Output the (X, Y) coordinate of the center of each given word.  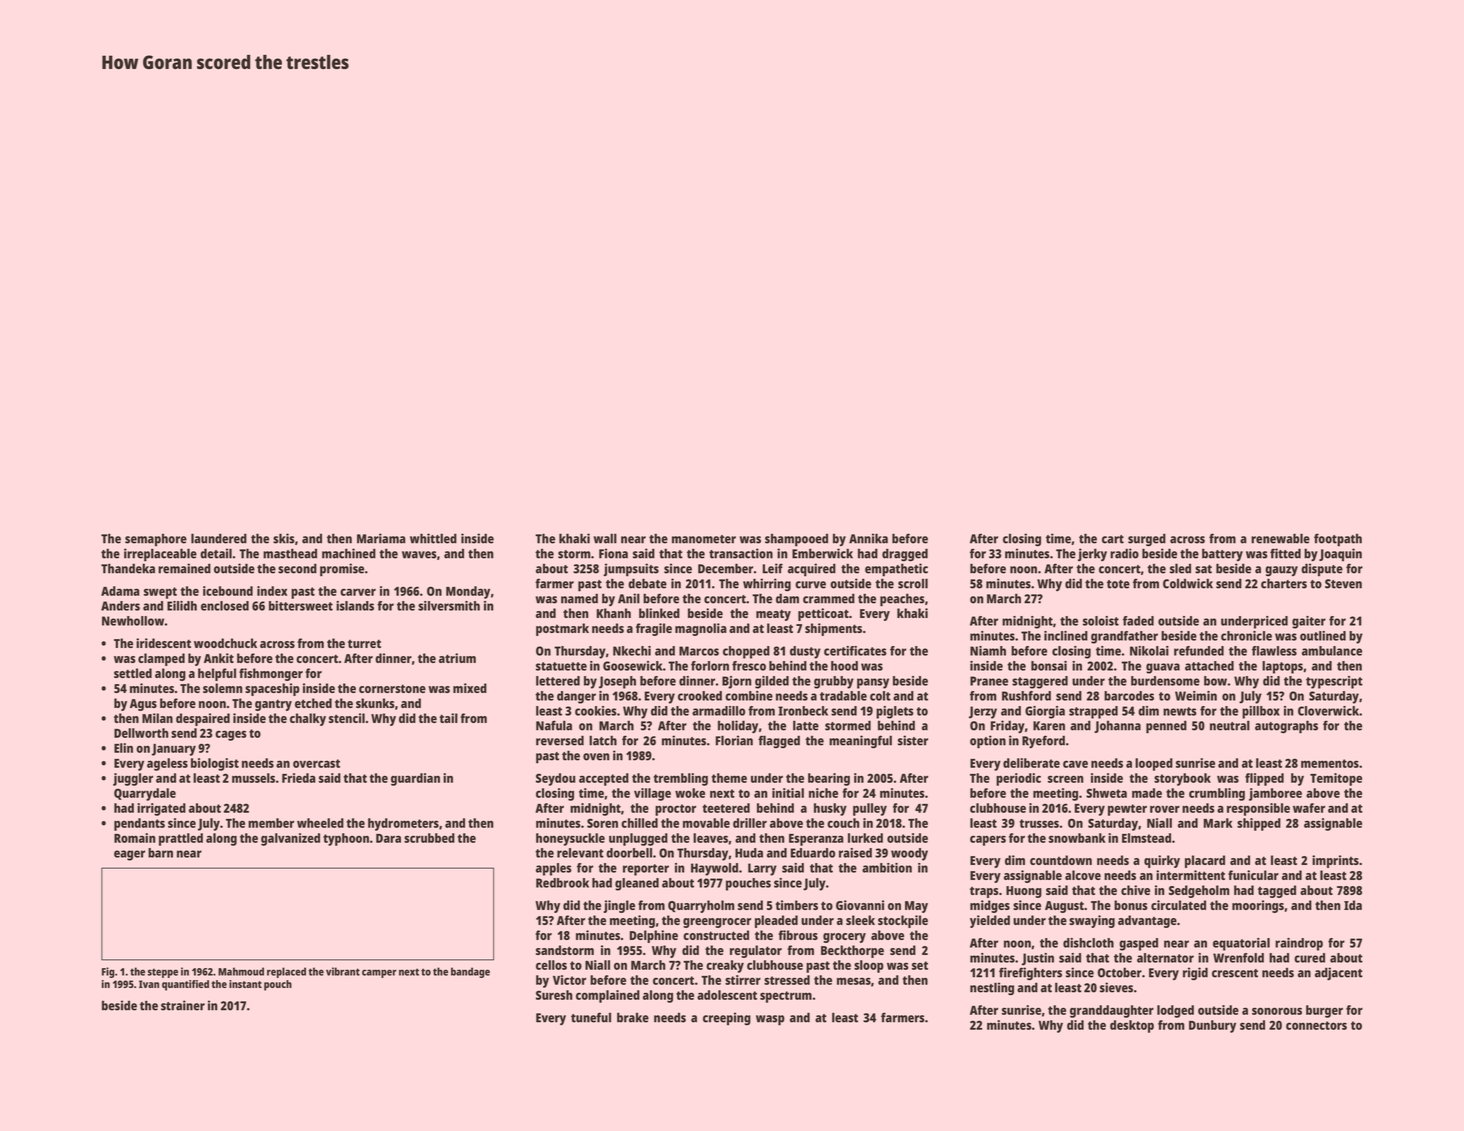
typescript (1334, 682)
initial (788, 793)
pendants (139, 824)
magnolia (700, 629)
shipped (1259, 824)
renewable (1280, 538)
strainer (183, 1005)
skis (283, 538)
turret (364, 643)
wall (605, 538)
